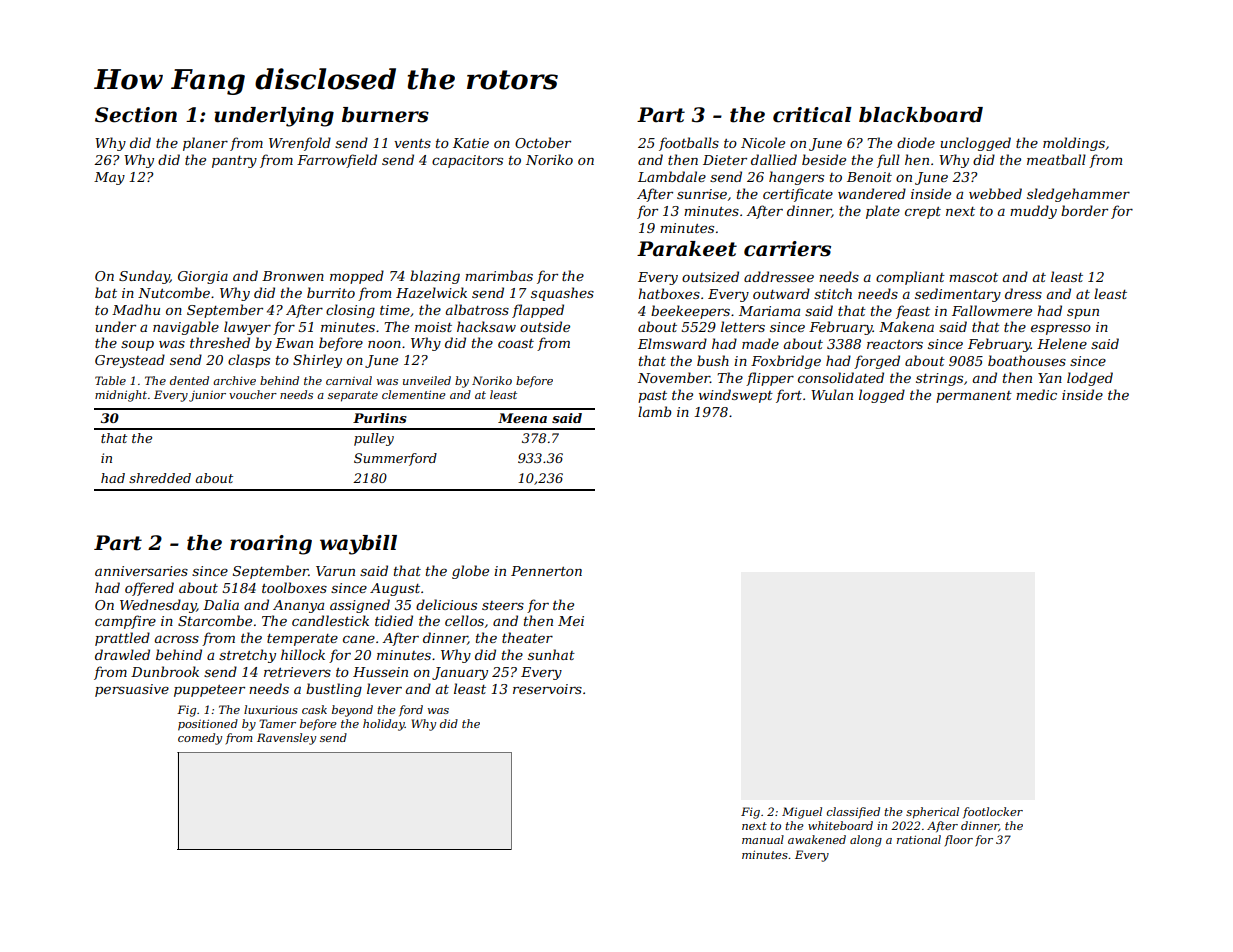  I want to click on comedy, so click(200, 739).
